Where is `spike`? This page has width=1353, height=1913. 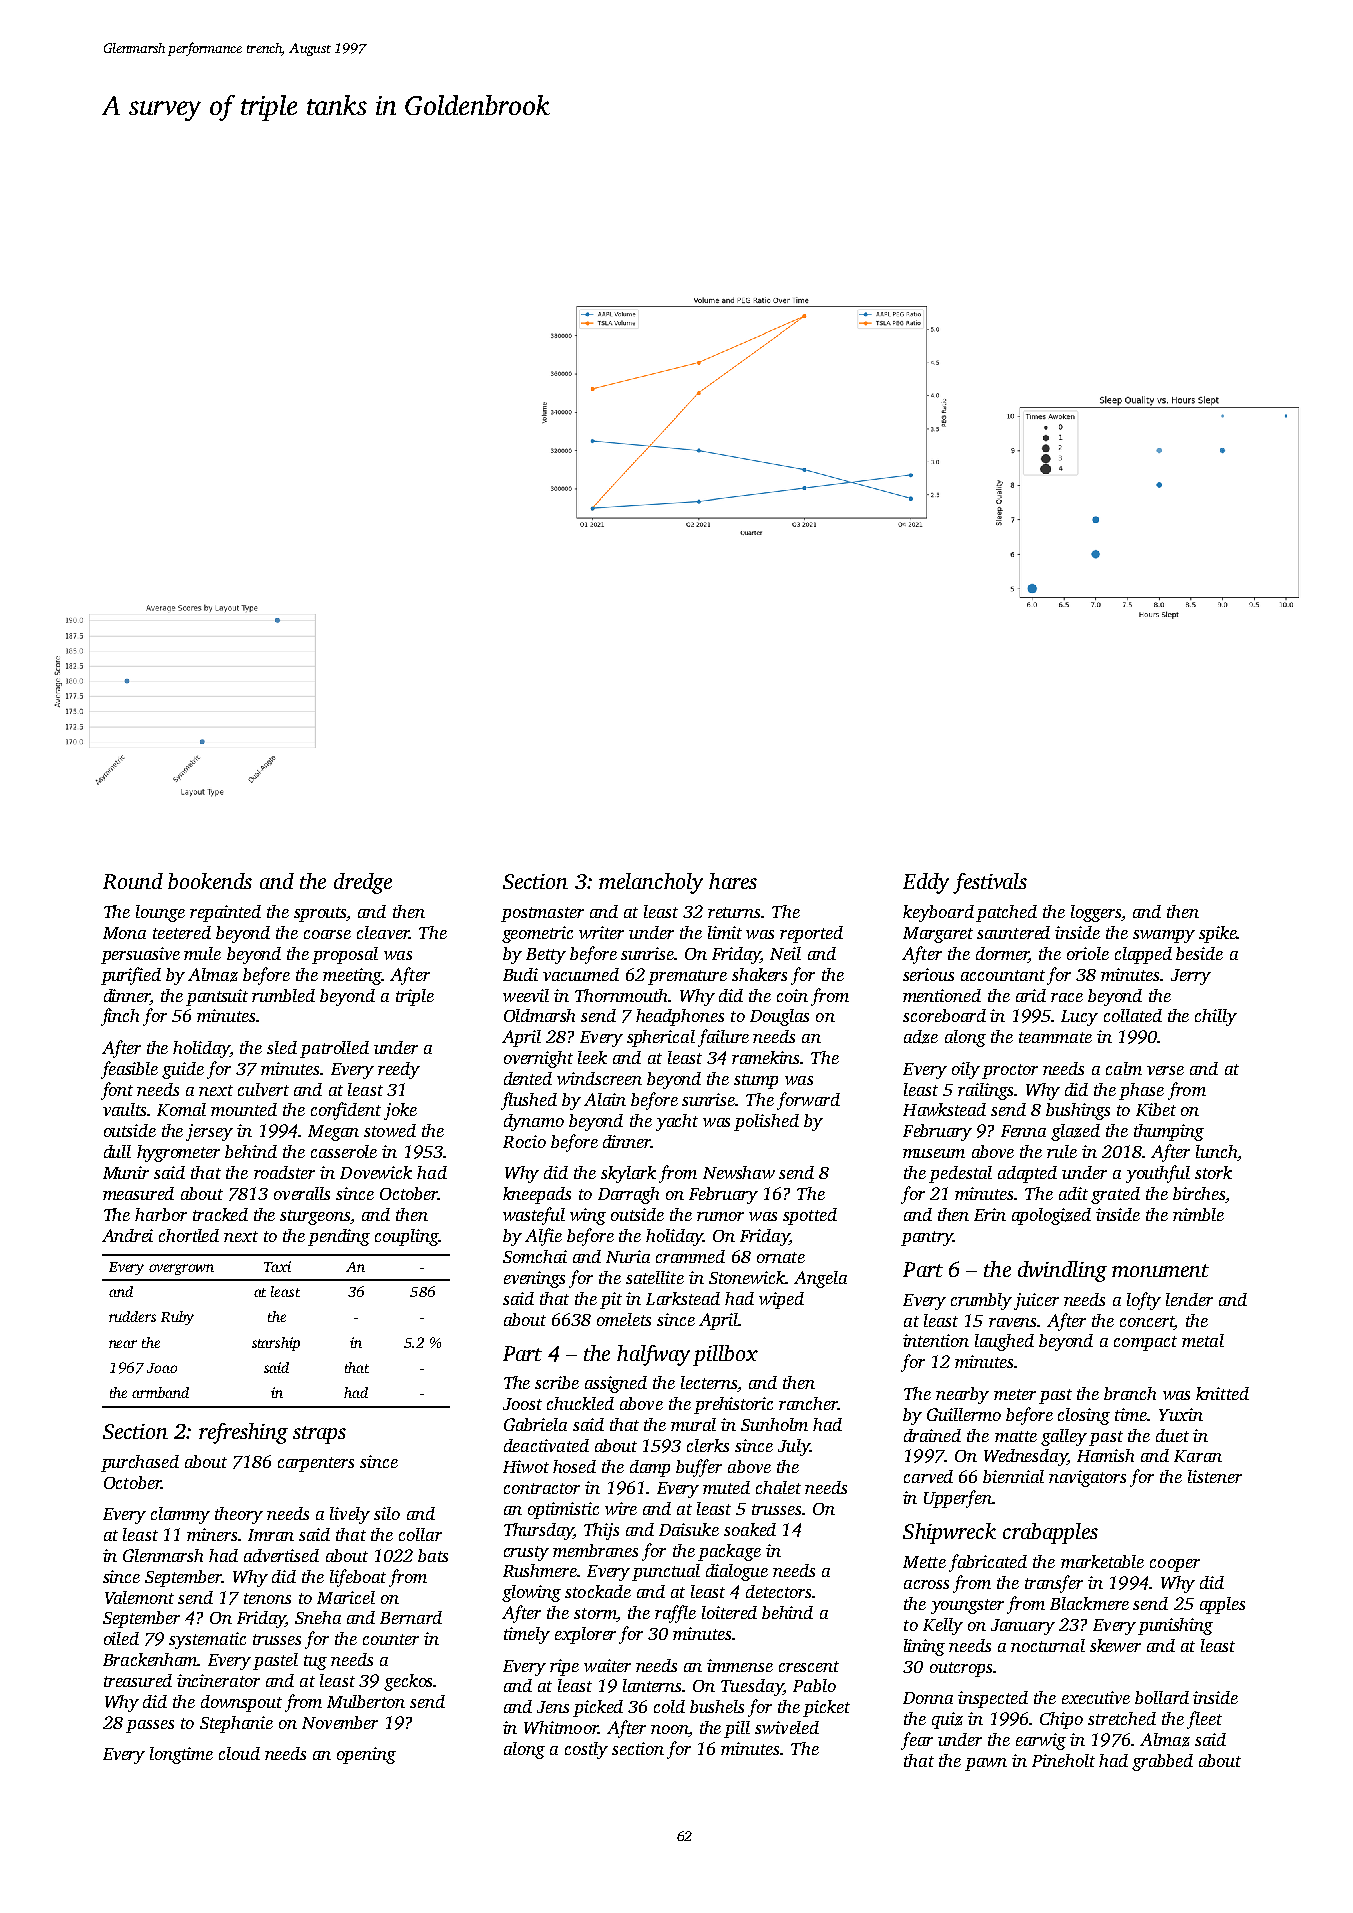
spike is located at coordinates (1217, 934).
